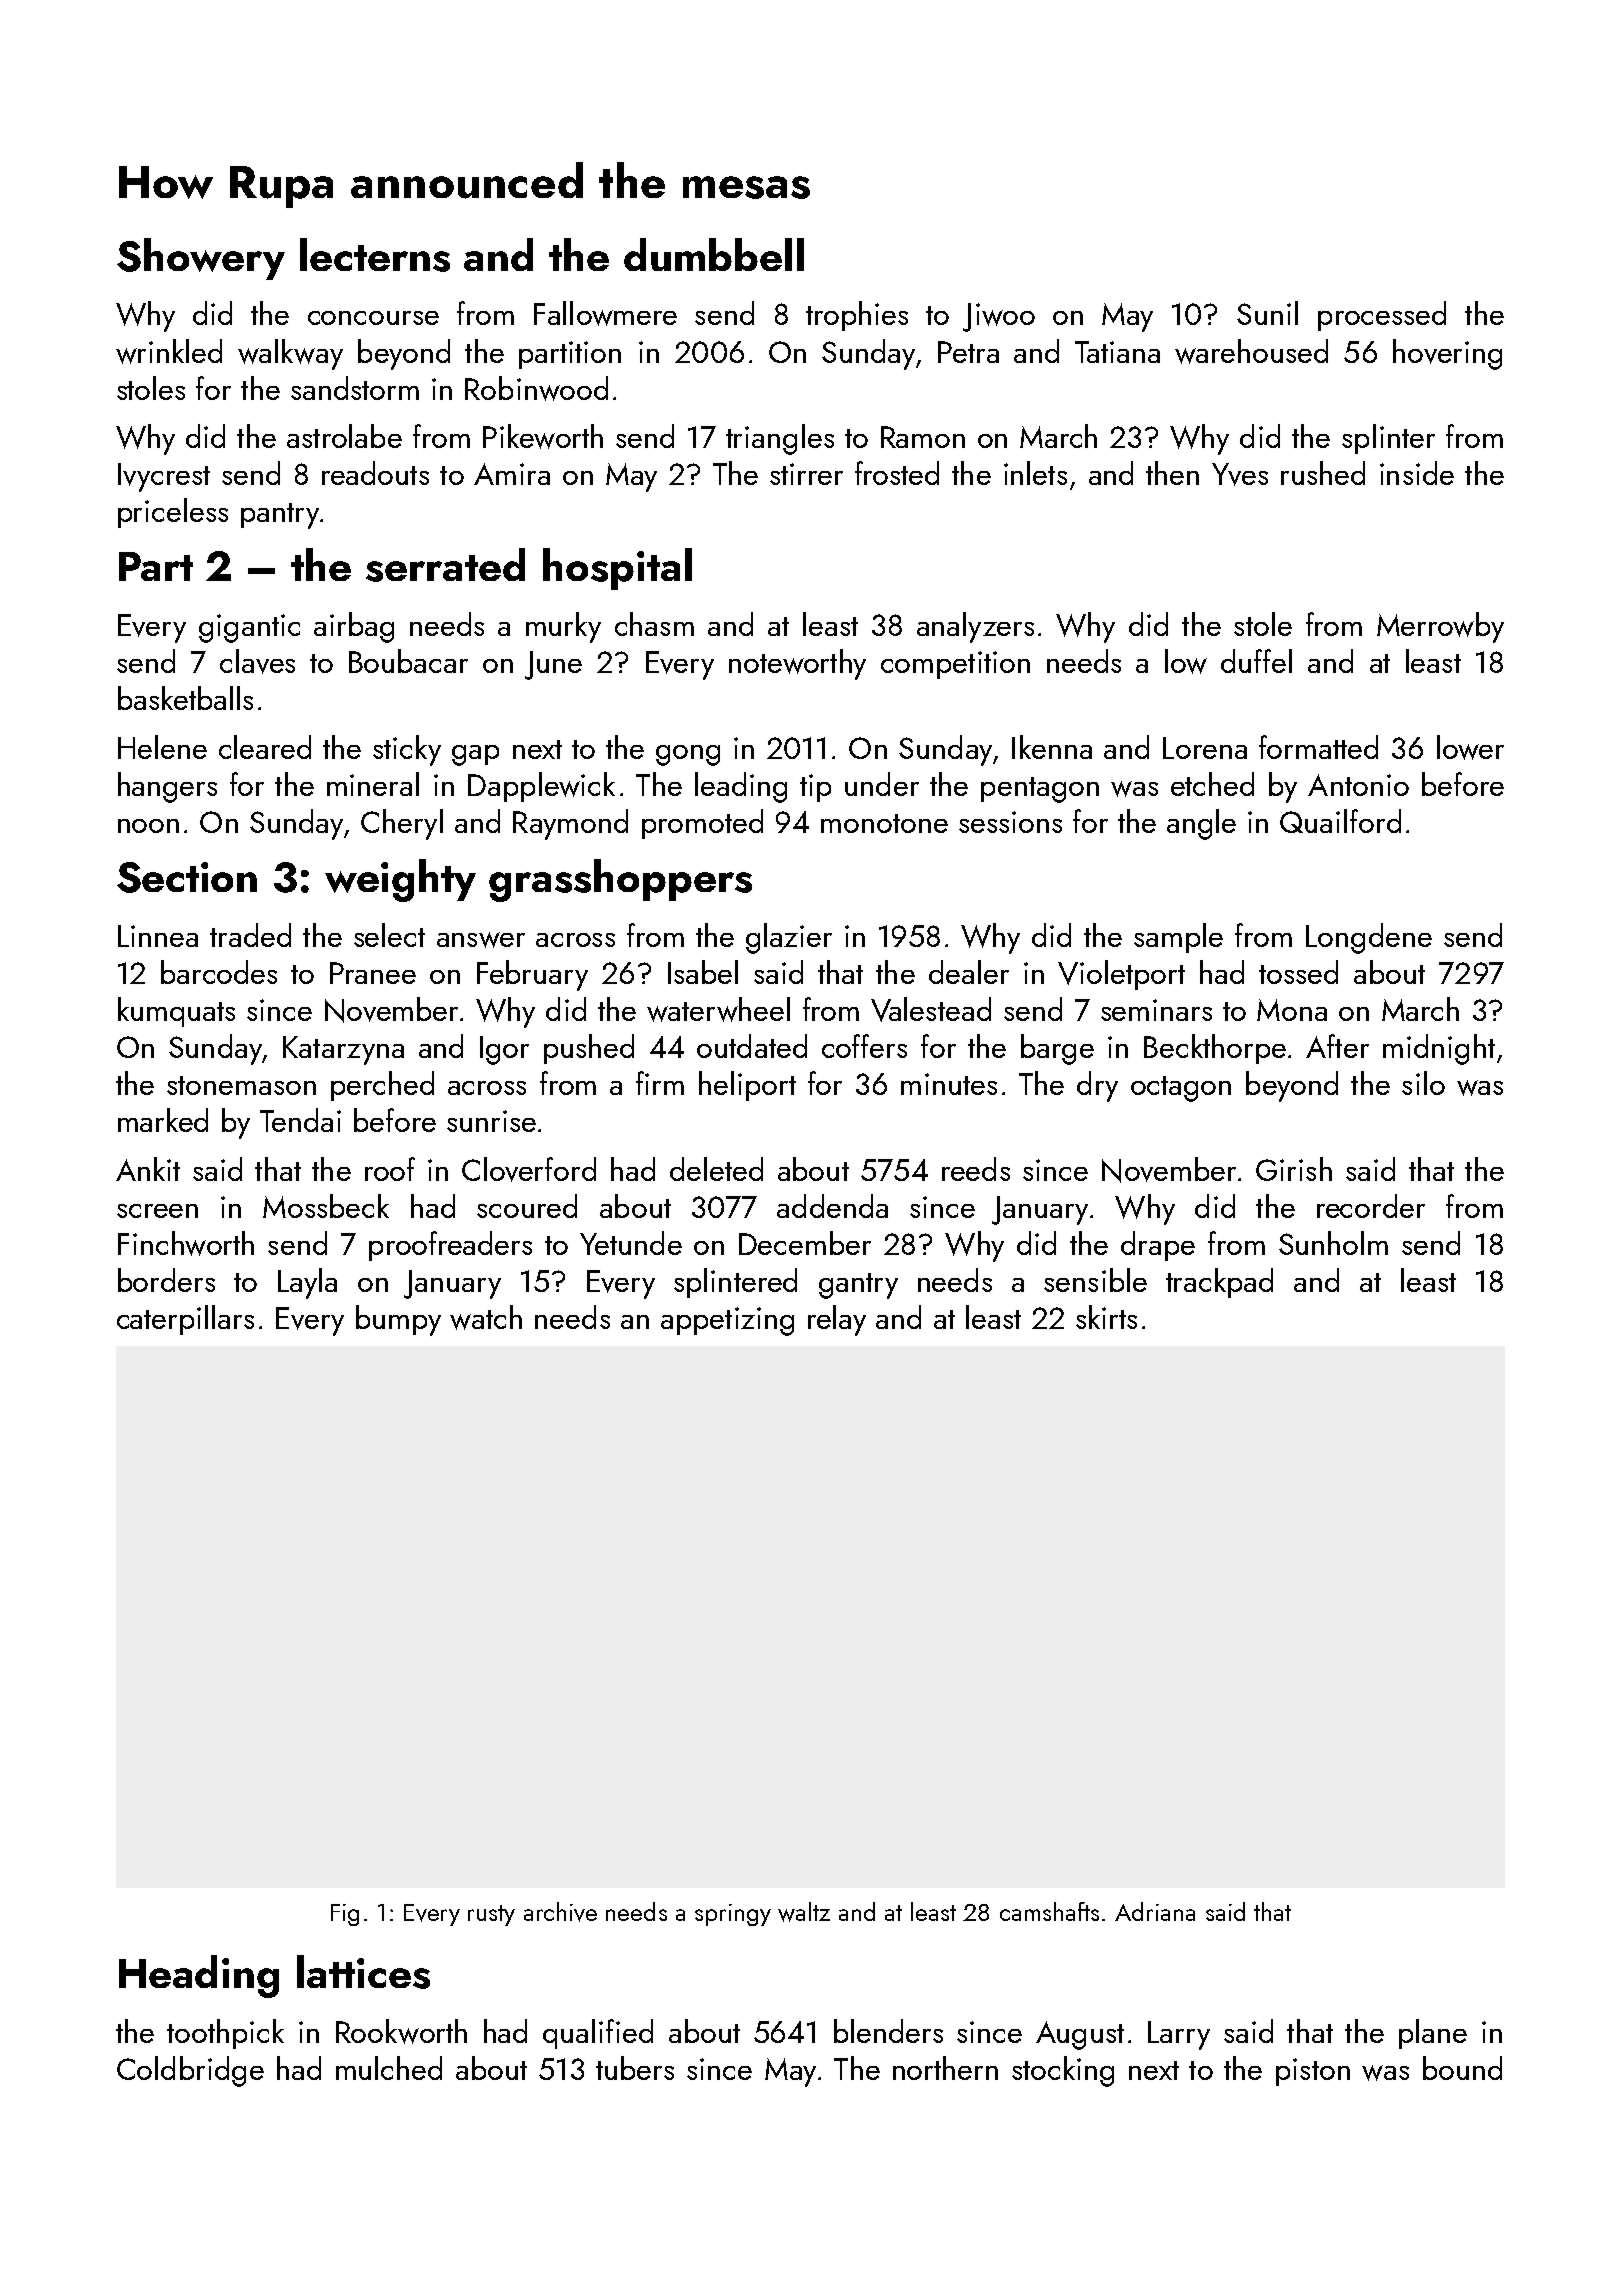 This screenshot has width=1620, height=2292. I want to click on processed, so click(1382, 316).
